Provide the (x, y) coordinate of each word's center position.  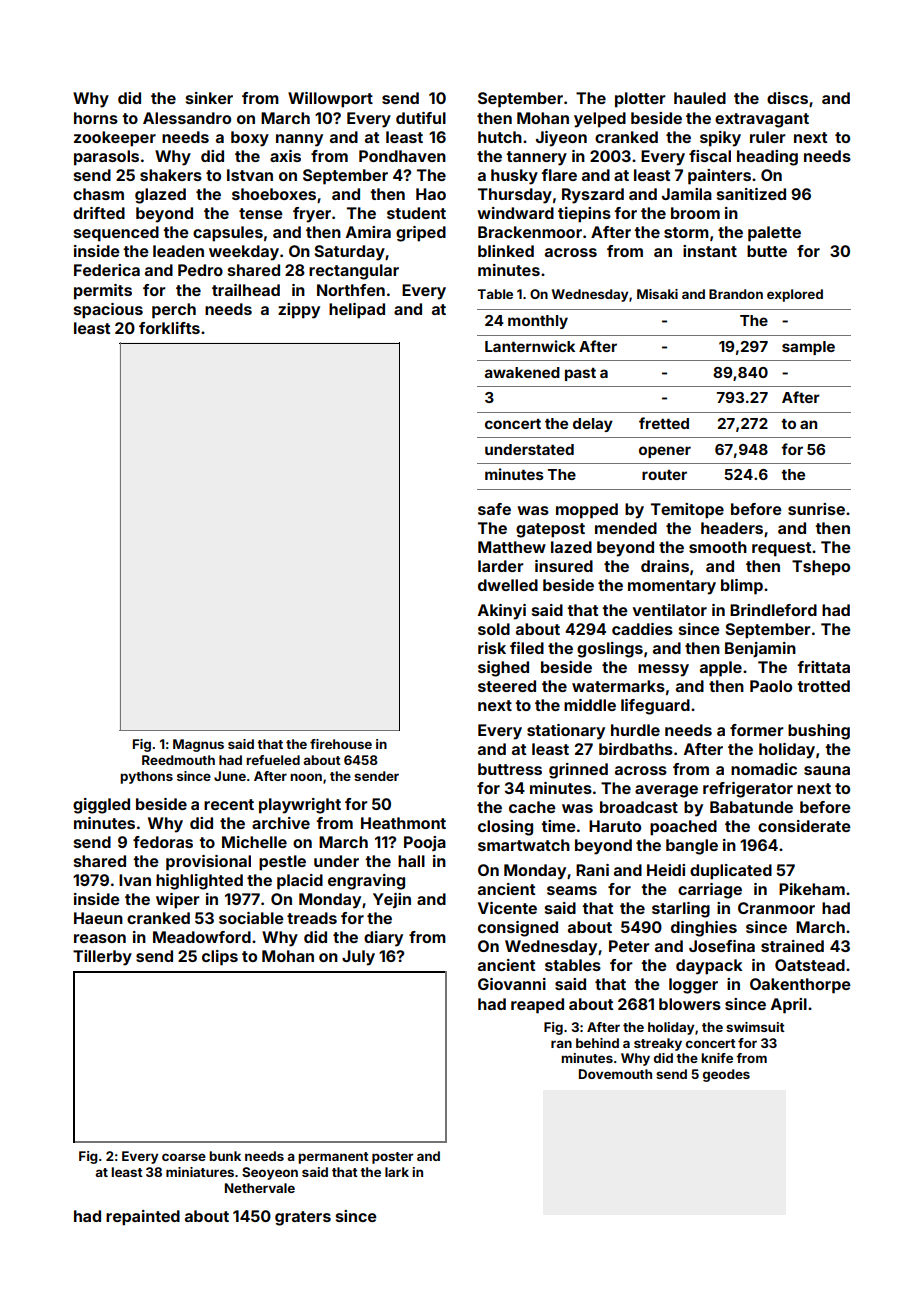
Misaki (657, 294)
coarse (184, 1157)
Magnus (198, 745)
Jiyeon (561, 139)
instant (710, 251)
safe (494, 509)
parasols (106, 158)
